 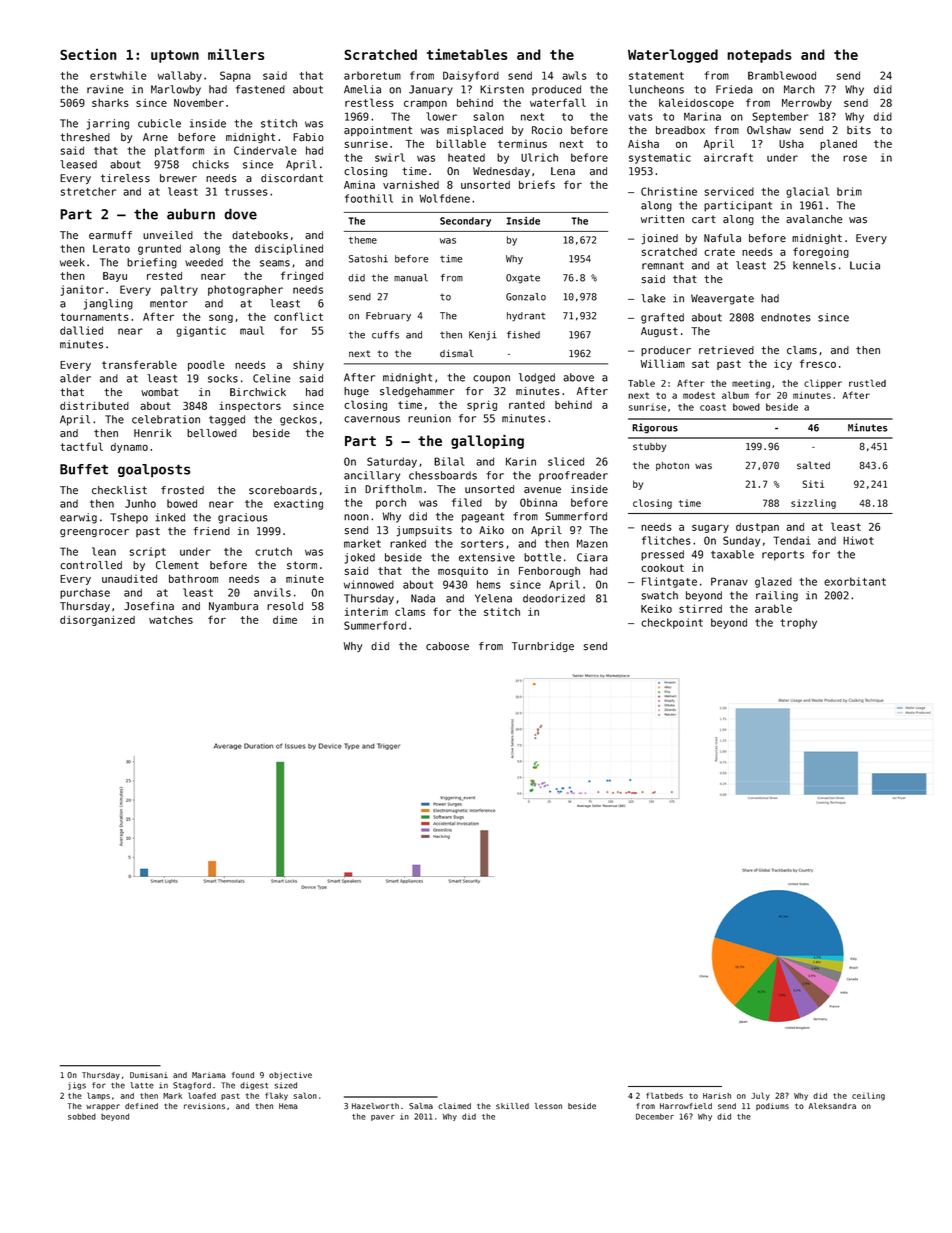 I want to click on Mariama, so click(x=209, y=1075).
